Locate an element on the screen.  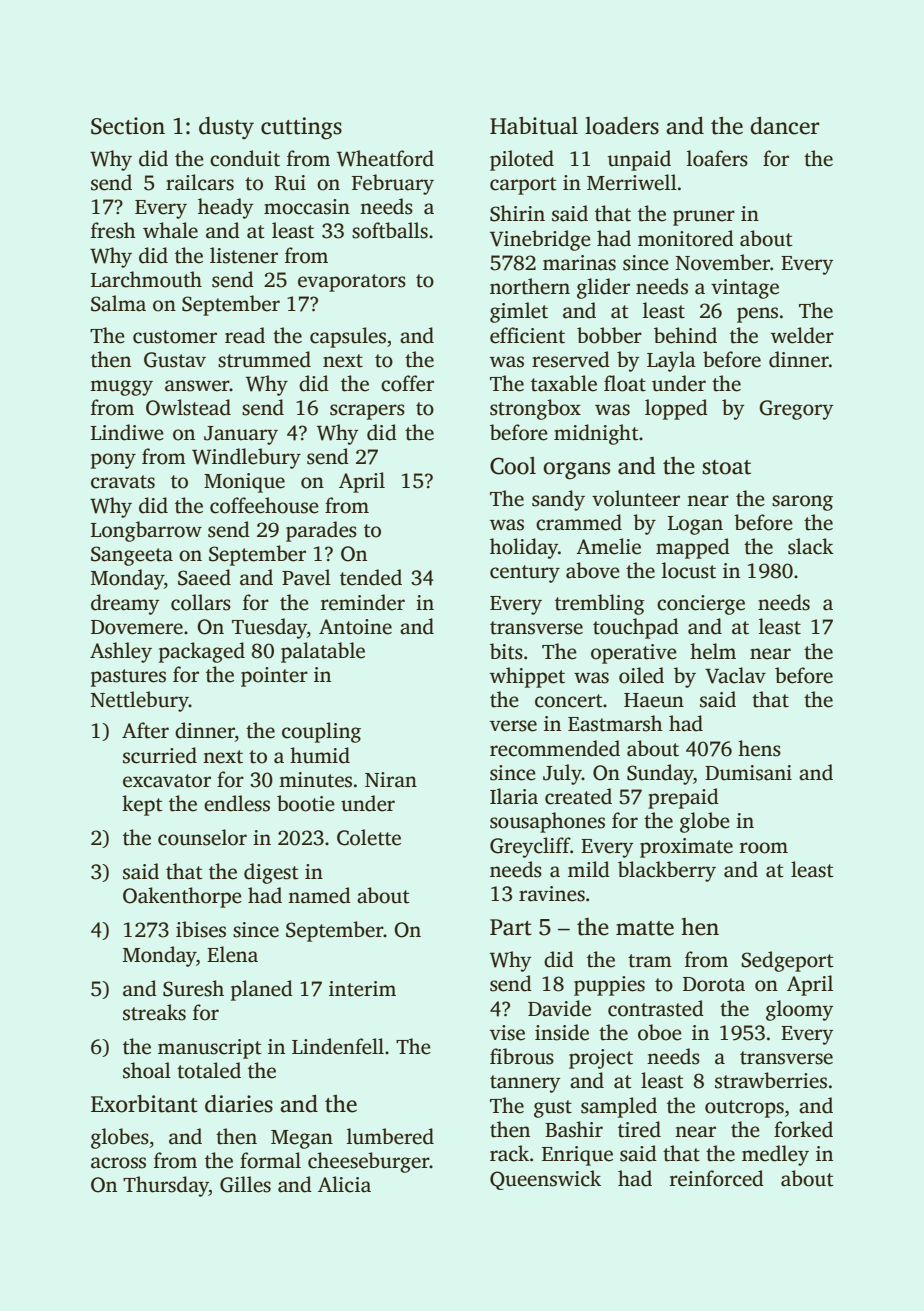
endless is located at coordinates (237, 803).
